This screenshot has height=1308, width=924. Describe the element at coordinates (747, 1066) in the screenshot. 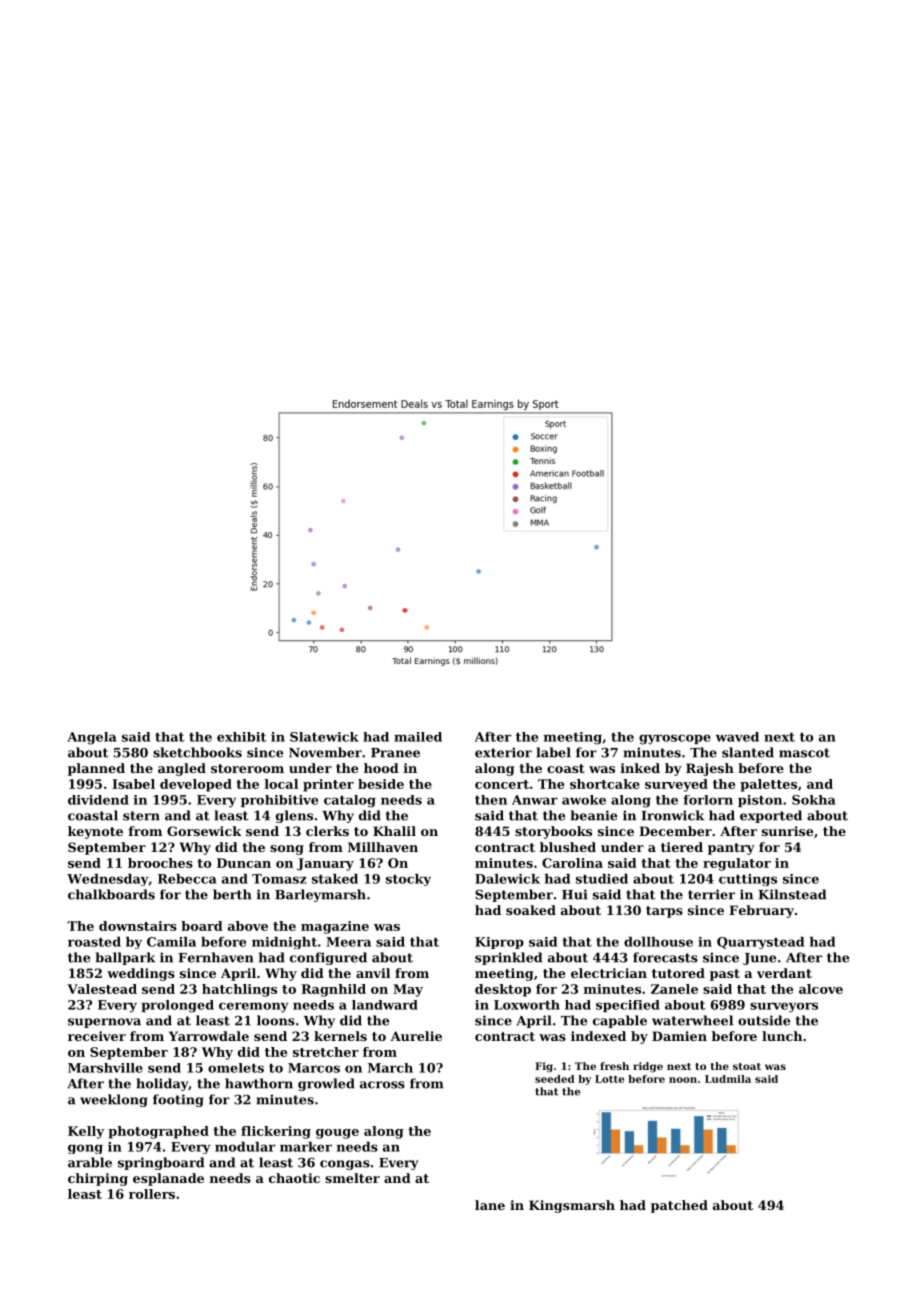

I see `stoat` at that location.
